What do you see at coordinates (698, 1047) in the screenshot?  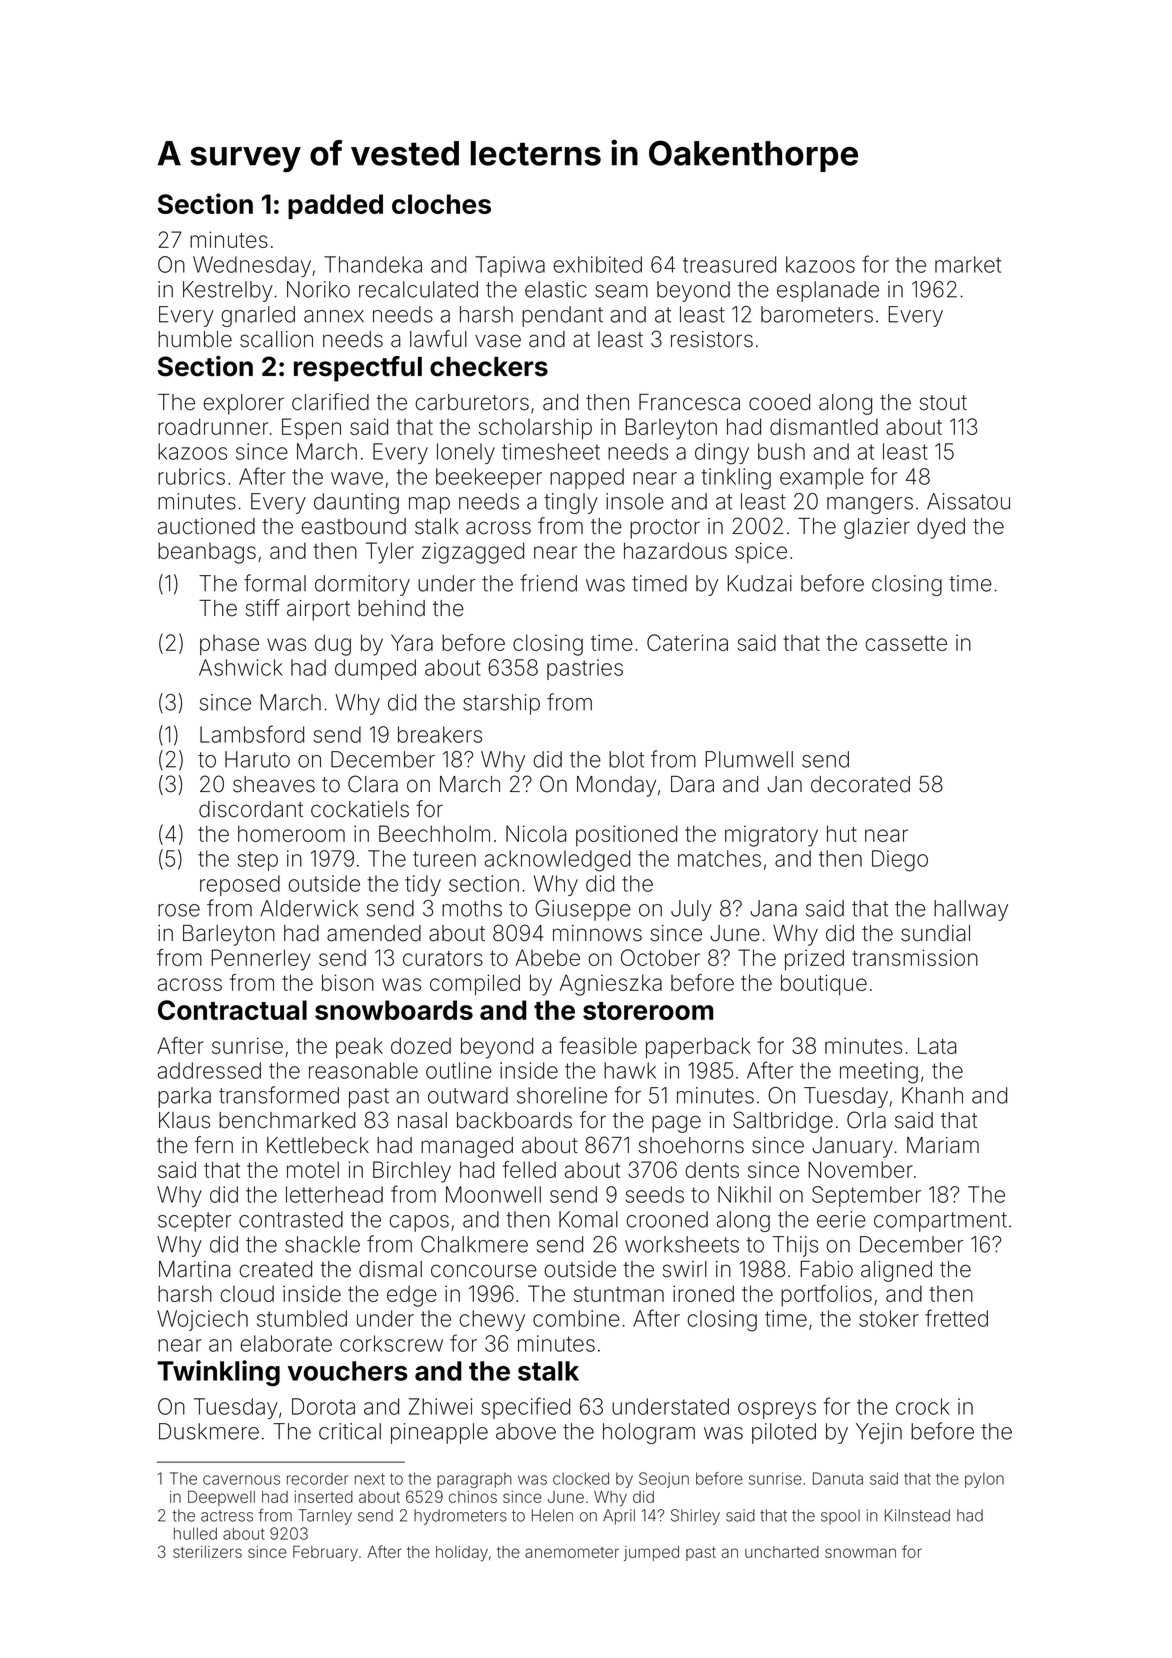 I see `paperback` at bounding box center [698, 1047].
